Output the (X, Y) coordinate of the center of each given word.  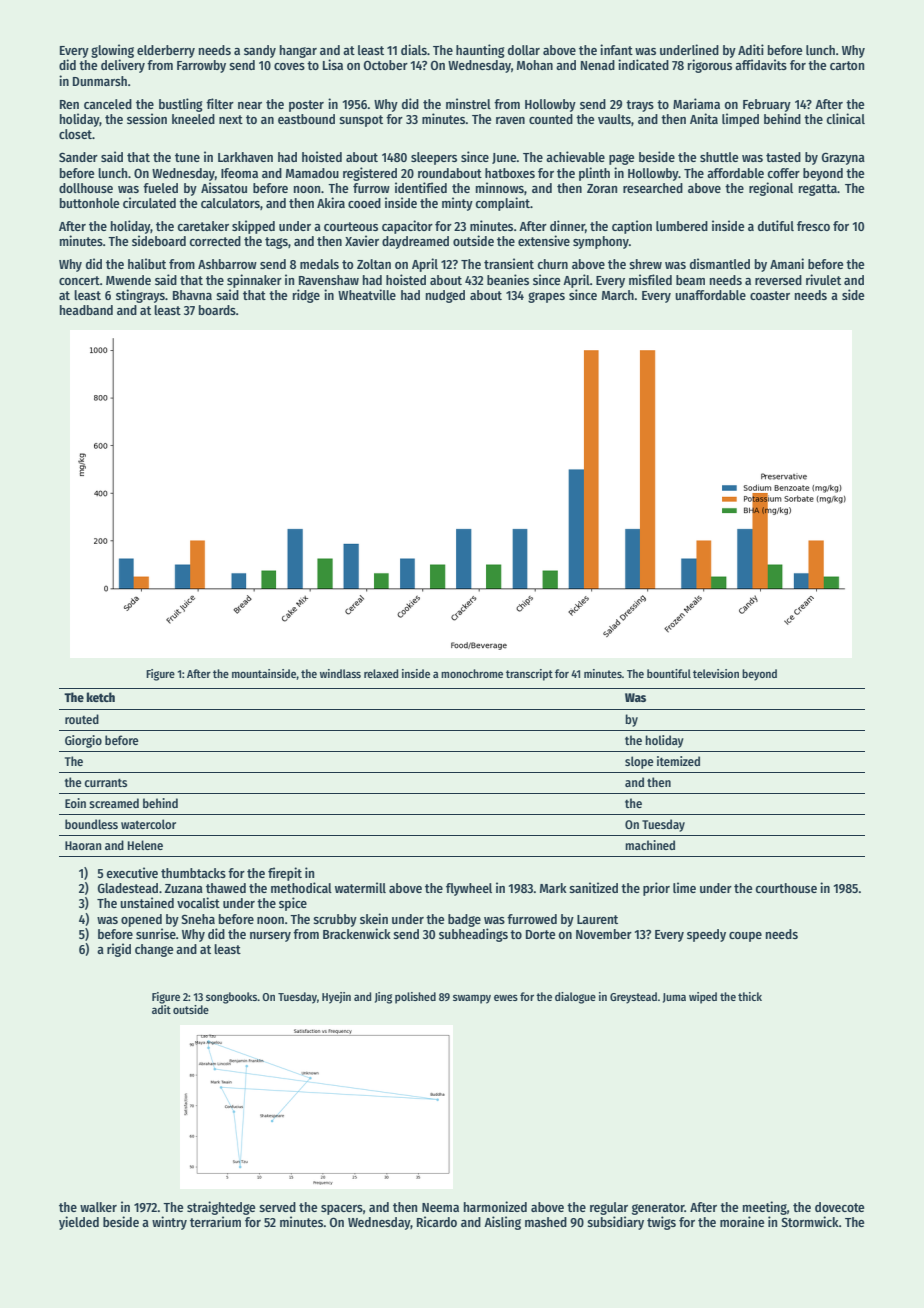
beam (690, 280)
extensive (544, 240)
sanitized (593, 887)
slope (639, 762)
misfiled (650, 279)
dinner (567, 225)
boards (217, 310)
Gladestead (128, 888)
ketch (101, 697)
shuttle (719, 157)
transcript (529, 675)
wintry (169, 1223)
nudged (445, 296)
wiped (703, 998)
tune (187, 157)
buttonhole (89, 203)
